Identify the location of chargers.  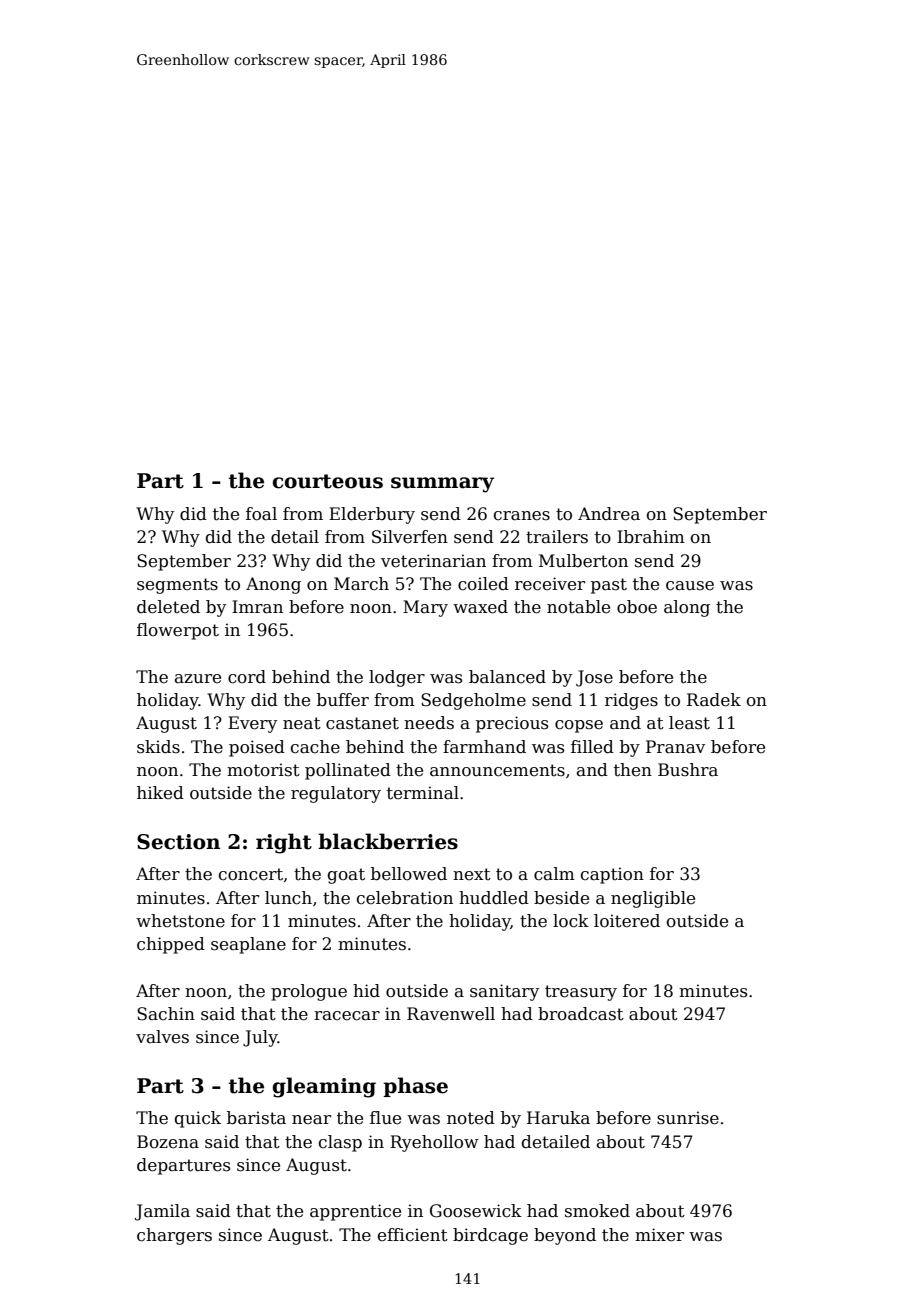
(174, 1236).
